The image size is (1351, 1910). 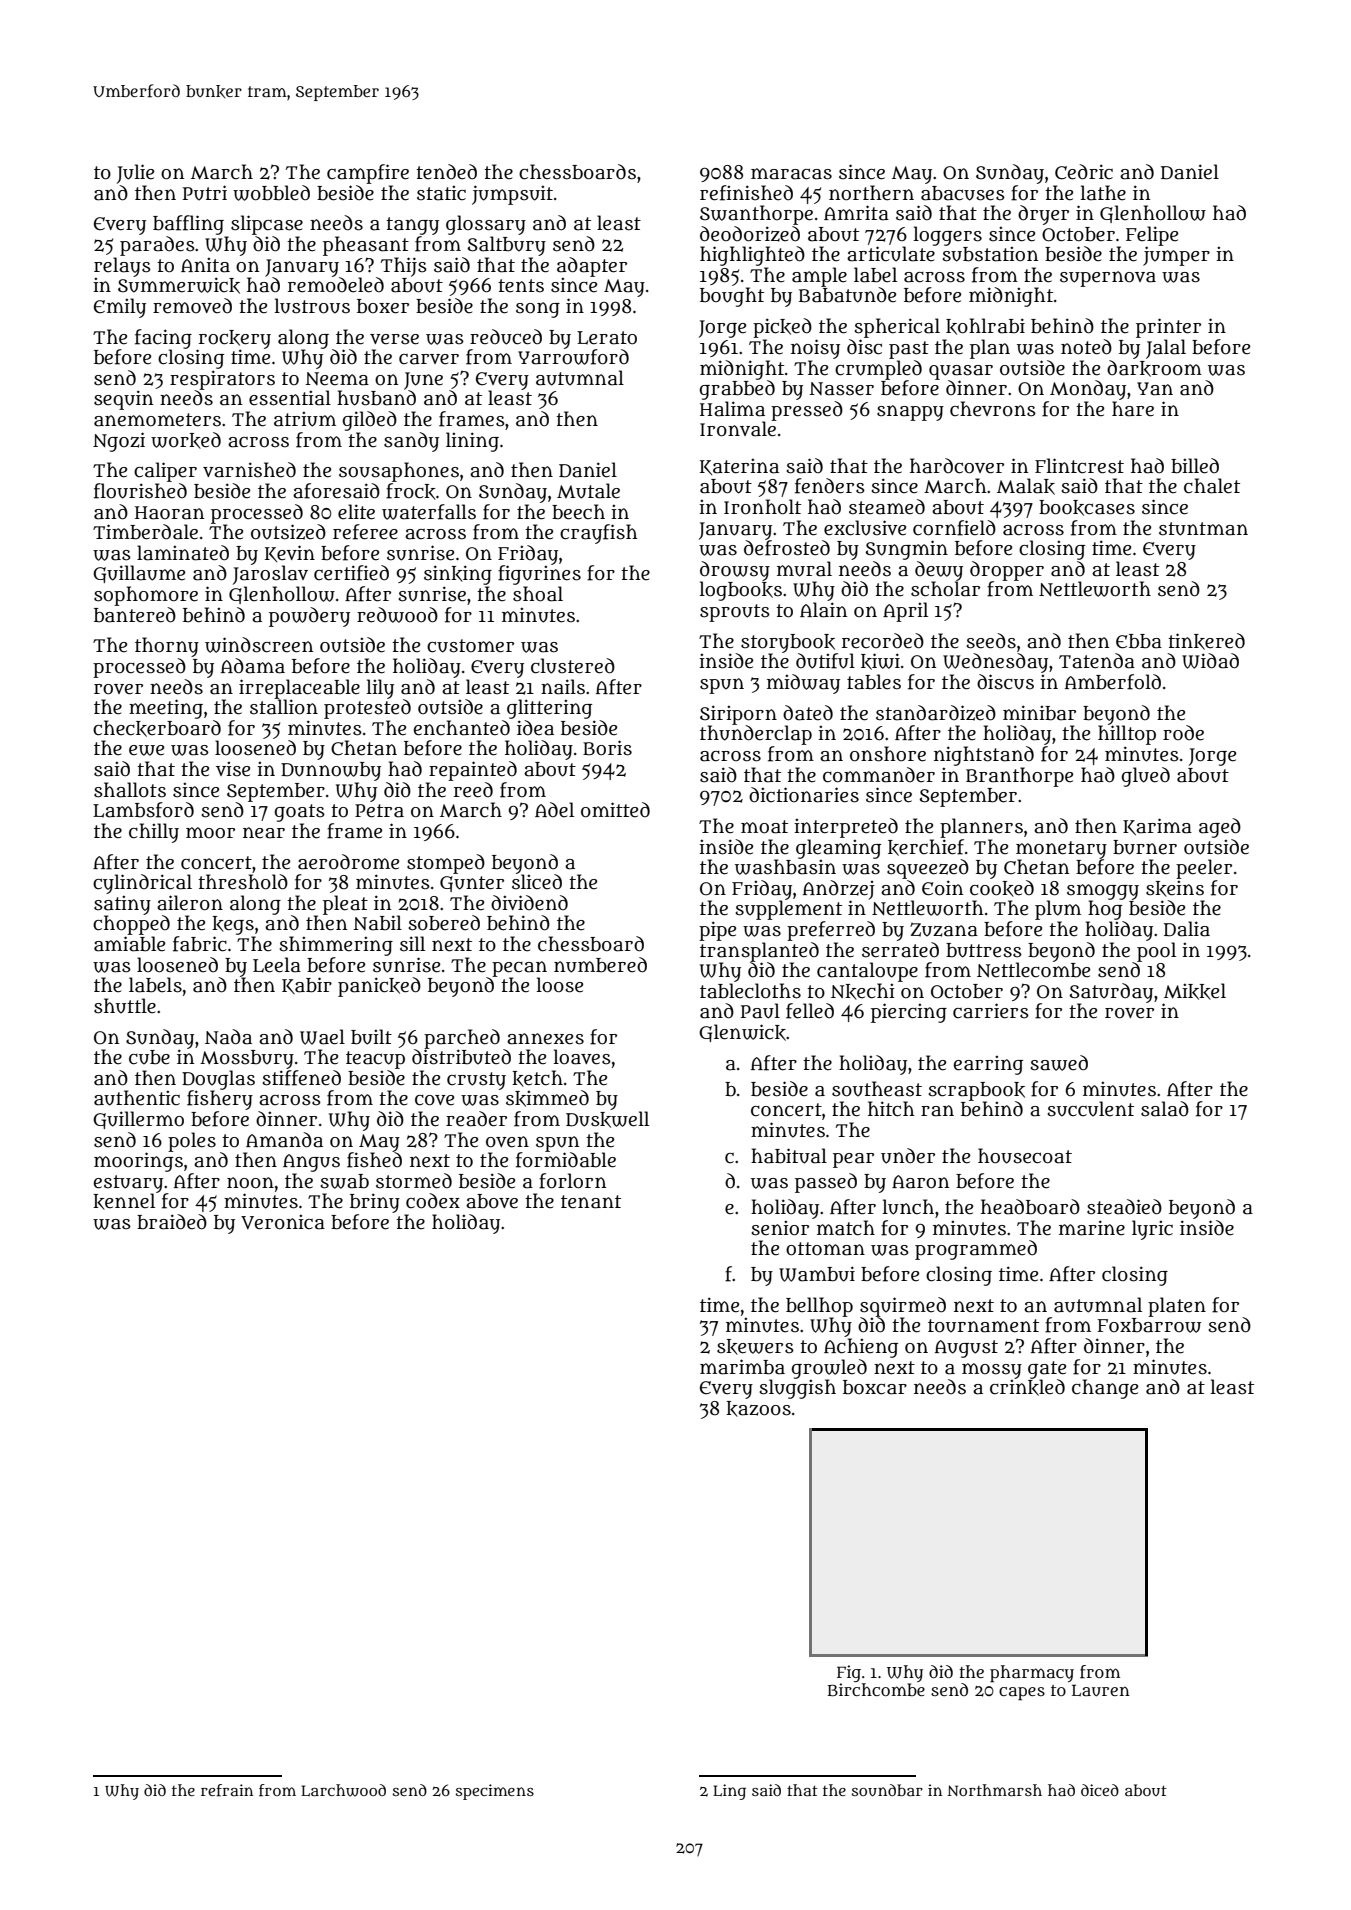 What do you see at coordinates (1210, 661) in the screenshot?
I see `Widad` at bounding box center [1210, 661].
